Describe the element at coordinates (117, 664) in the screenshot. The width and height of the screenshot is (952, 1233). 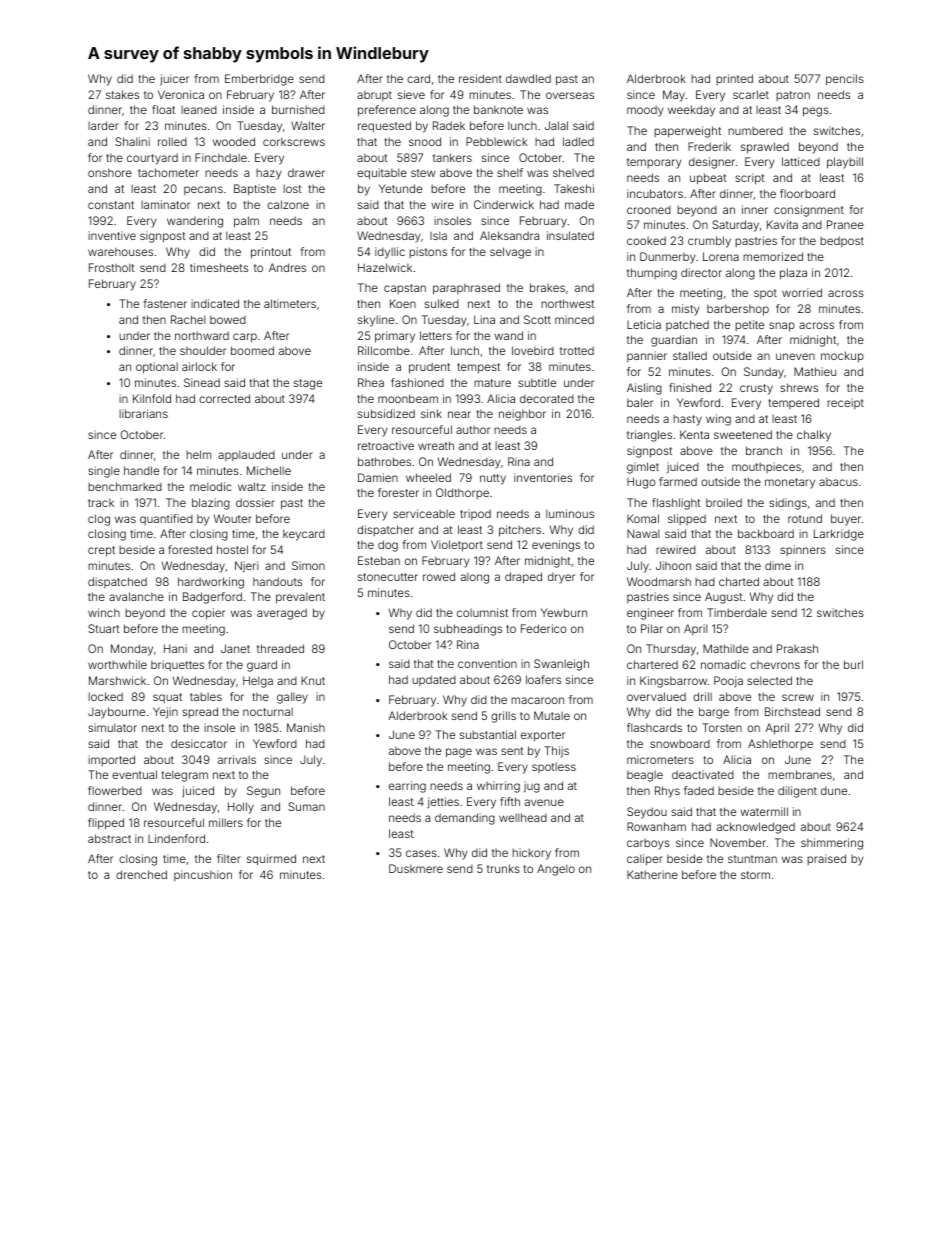
I see `worthwhile` at that location.
